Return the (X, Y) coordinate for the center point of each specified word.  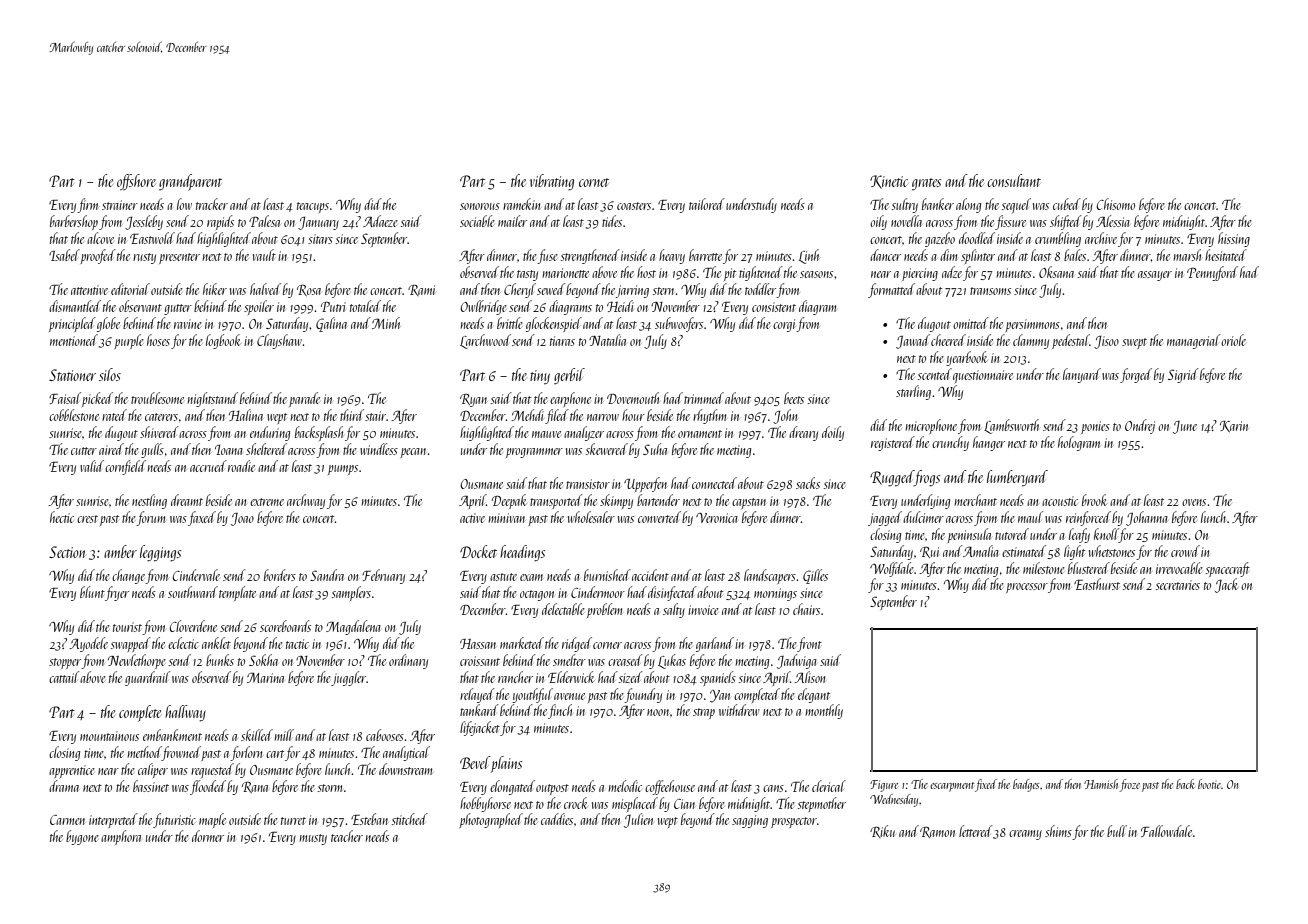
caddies (557, 819)
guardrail (147, 678)
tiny (540, 377)
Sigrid (1183, 375)
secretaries (1178, 585)
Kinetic (889, 182)
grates (926, 184)
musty (313, 839)
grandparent (190, 182)
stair (375, 416)
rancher (515, 677)
